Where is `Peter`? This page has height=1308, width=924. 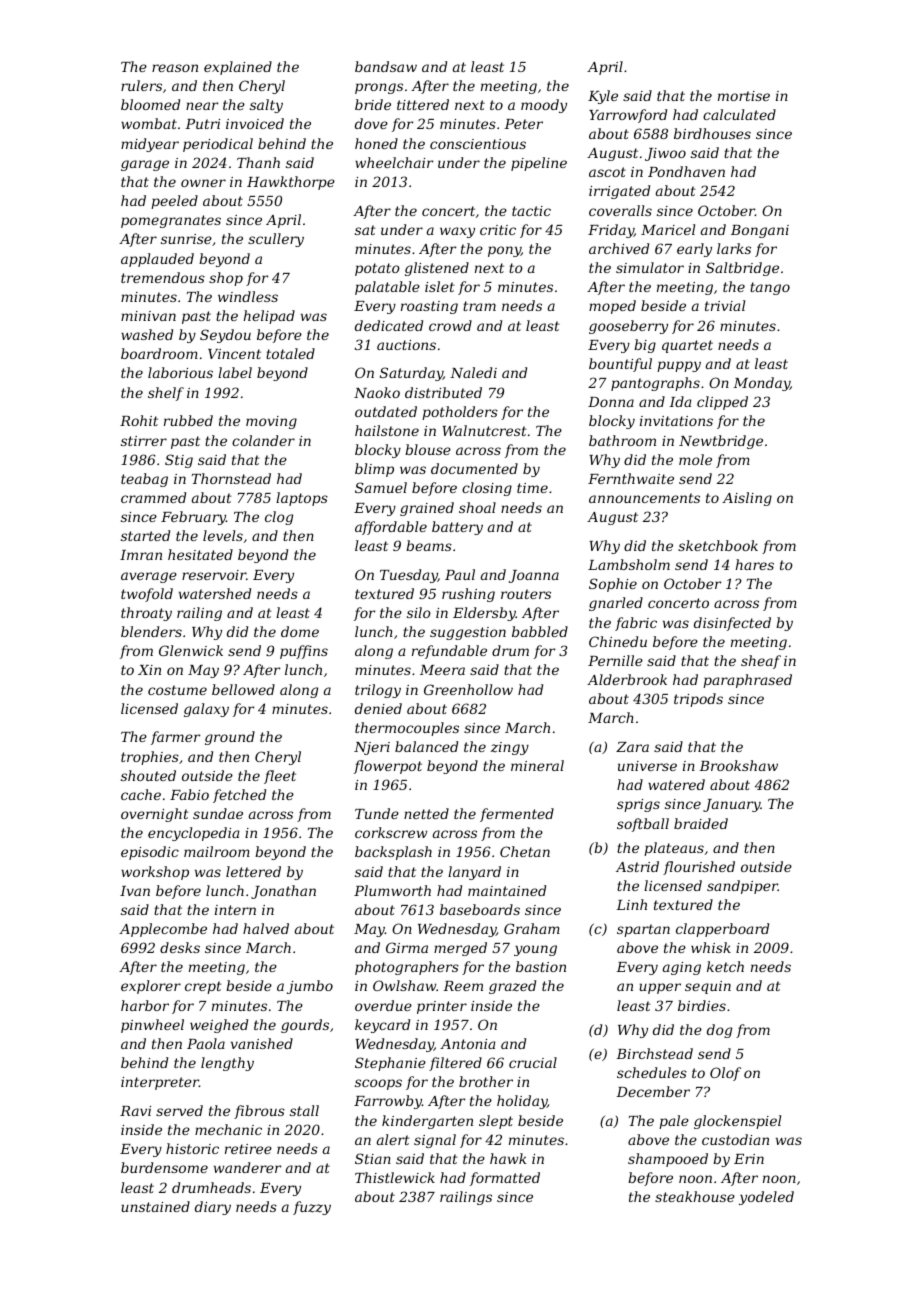
Peter is located at coordinates (523, 124).
